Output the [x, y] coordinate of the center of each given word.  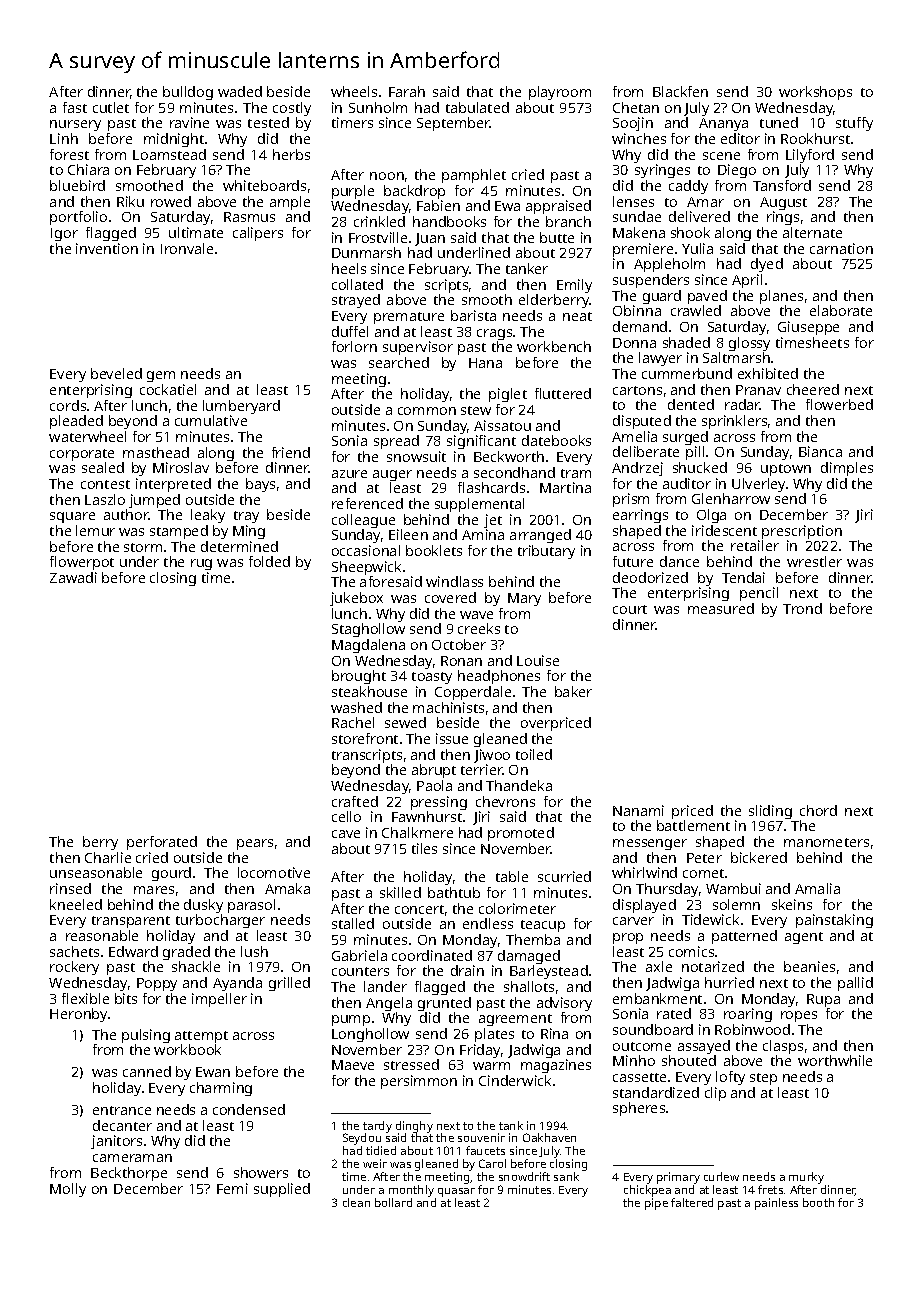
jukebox [356, 599]
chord [818, 810]
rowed [171, 201]
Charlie [108, 857]
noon [387, 176]
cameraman [132, 1158]
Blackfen [680, 91]
